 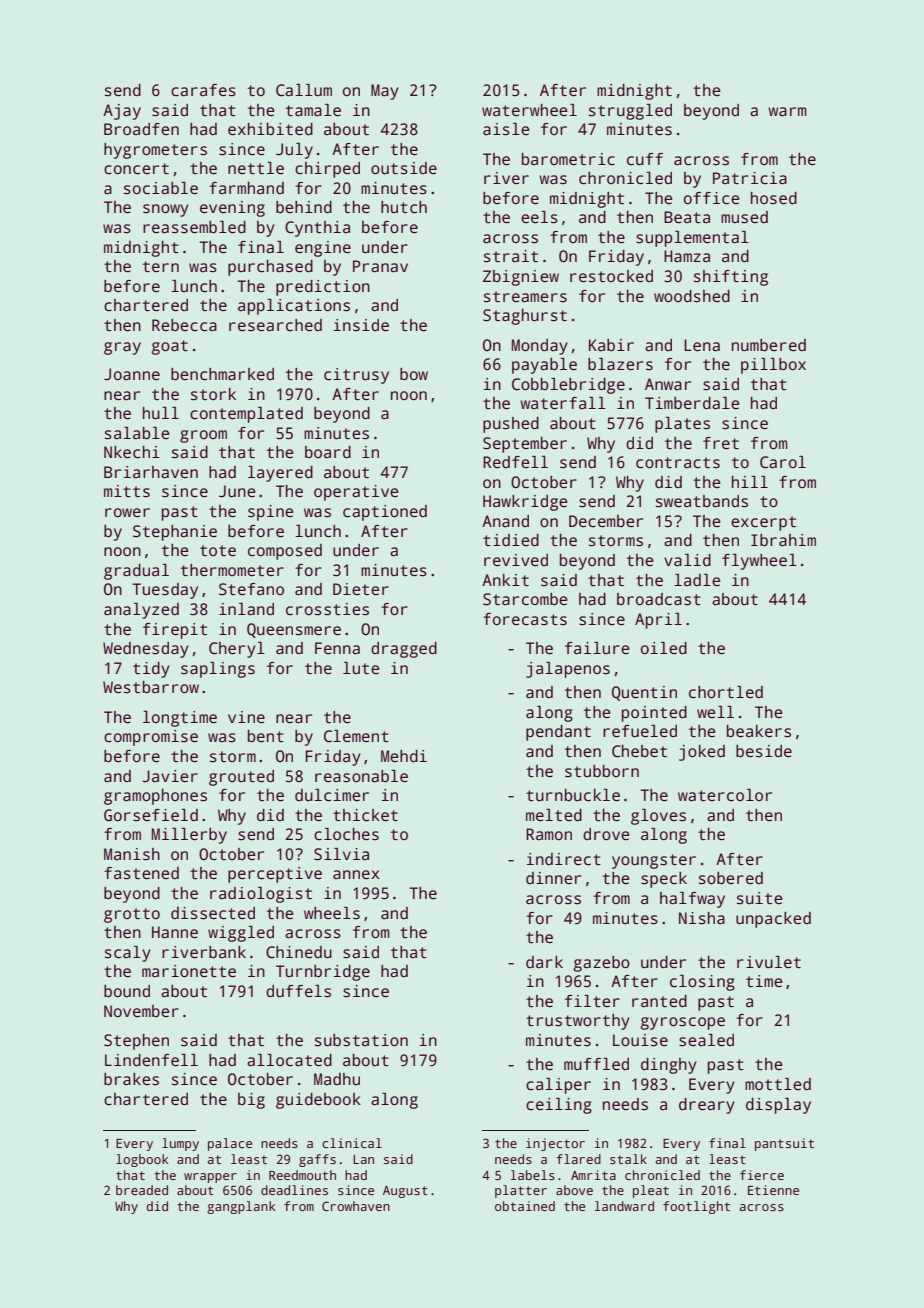 I want to click on researched, so click(x=275, y=325).
